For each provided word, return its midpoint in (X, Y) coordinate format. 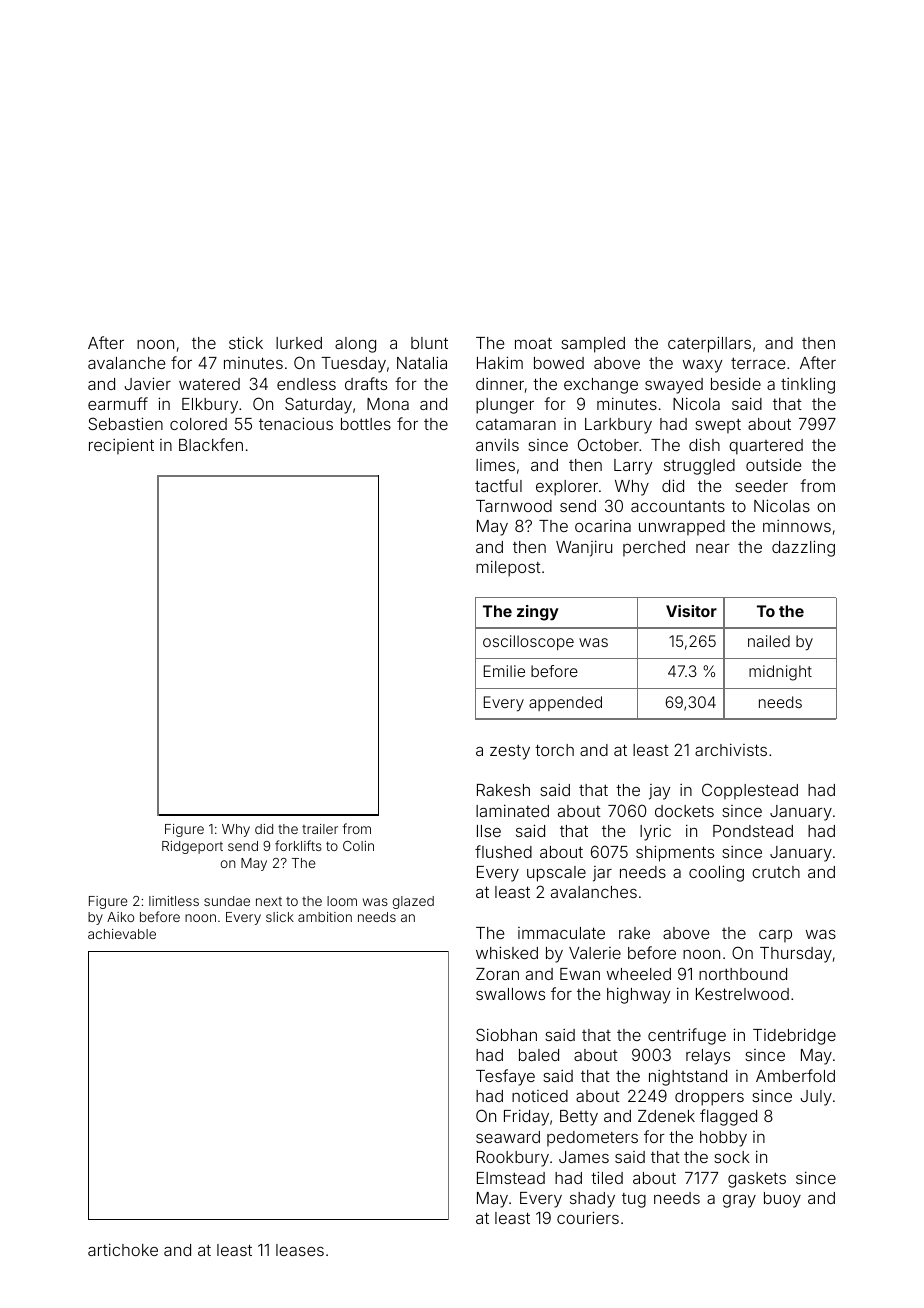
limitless (174, 901)
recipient (121, 446)
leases (300, 1250)
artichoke (123, 1249)
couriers (588, 1217)
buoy (782, 1200)
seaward (508, 1137)
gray (739, 1201)
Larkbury (618, 426)
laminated (512, 810)
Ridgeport (192, 847)
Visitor (691, 611)
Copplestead (750, 791)
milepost (508, 568)
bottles (366, 424)
